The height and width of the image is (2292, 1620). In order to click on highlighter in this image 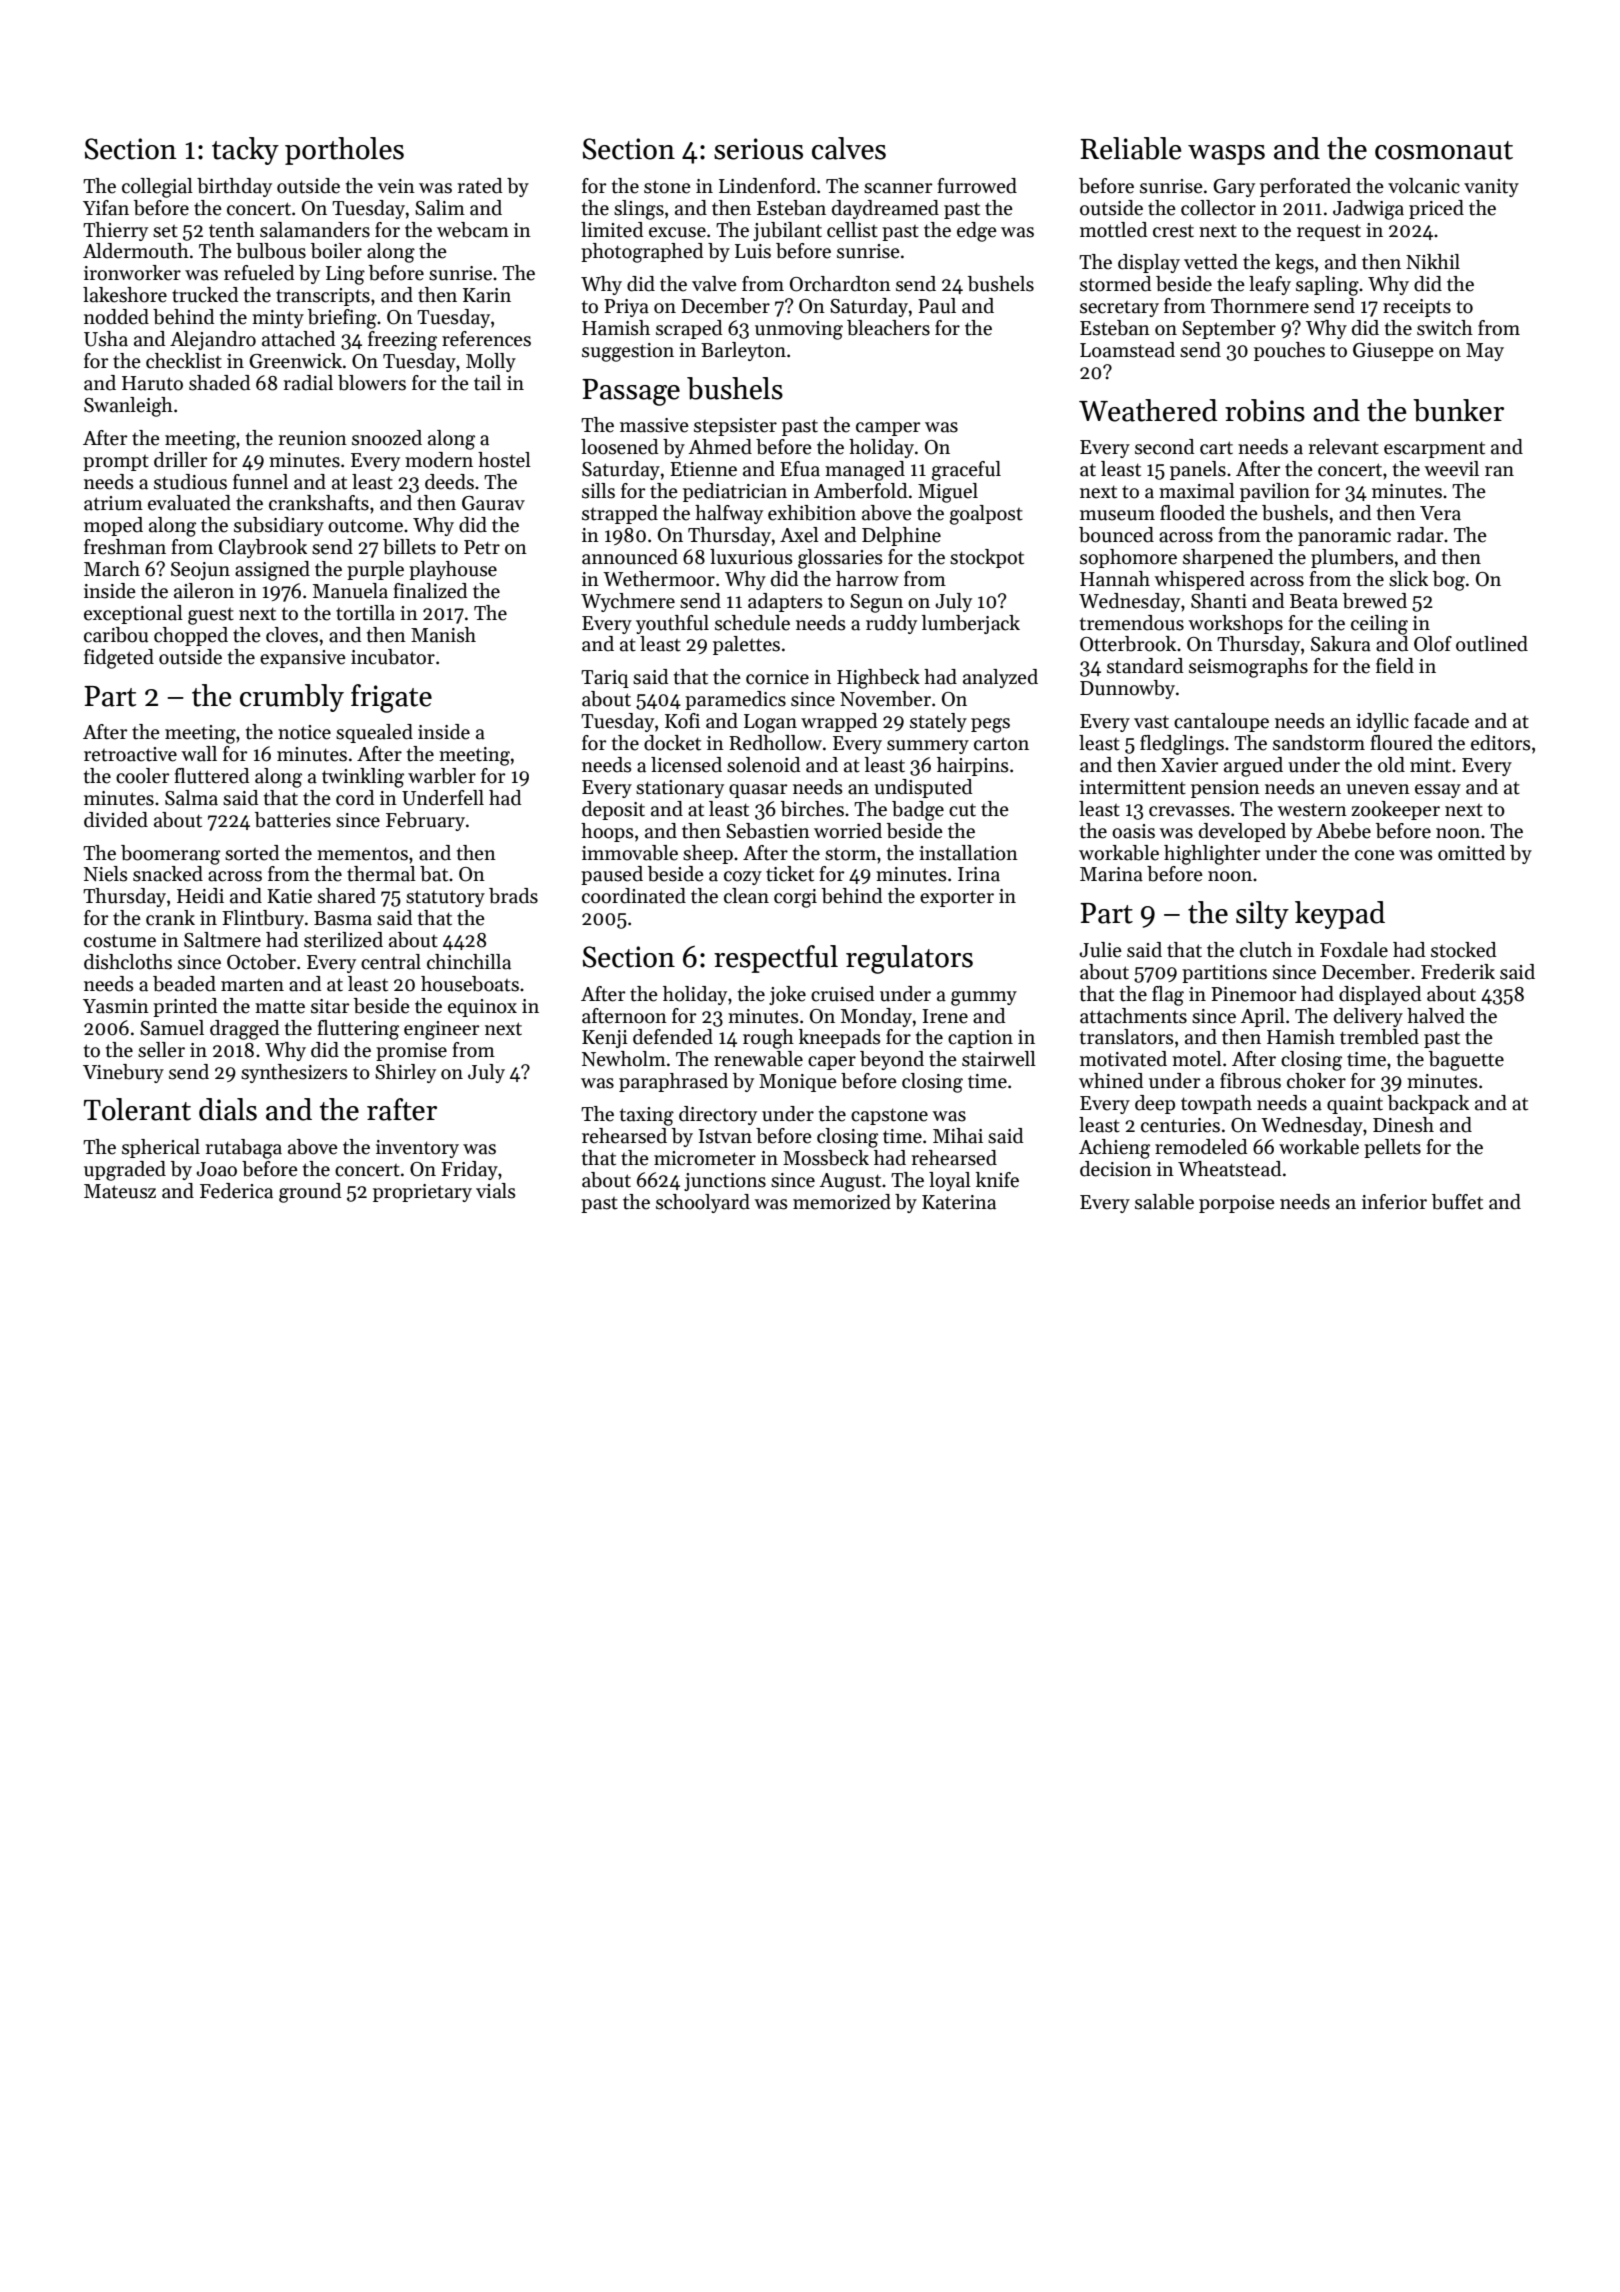, I will do `click(1212, 855)`.
